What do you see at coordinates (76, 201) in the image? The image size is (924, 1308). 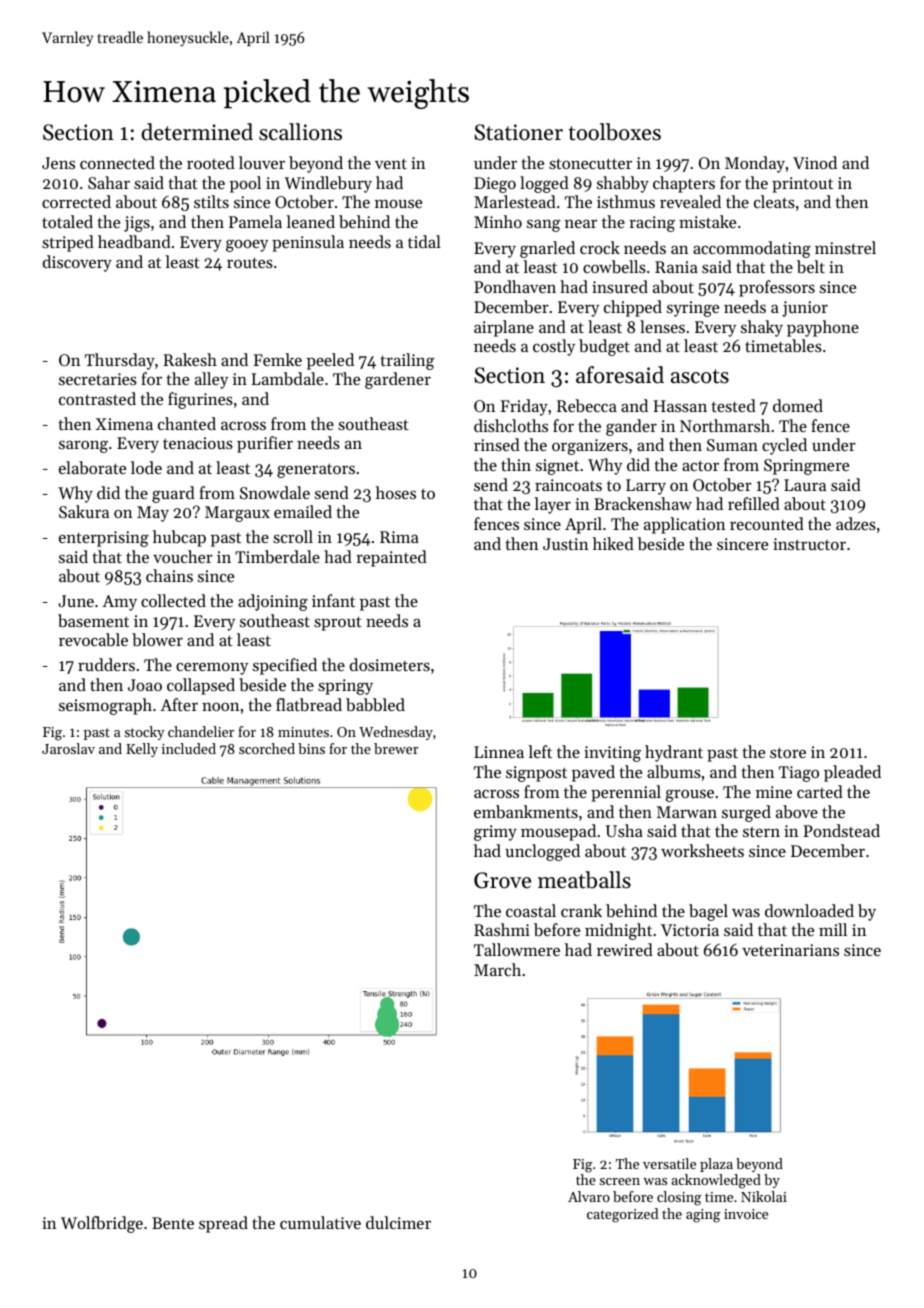 I see `corrected` at bounding box center [76, 201].
